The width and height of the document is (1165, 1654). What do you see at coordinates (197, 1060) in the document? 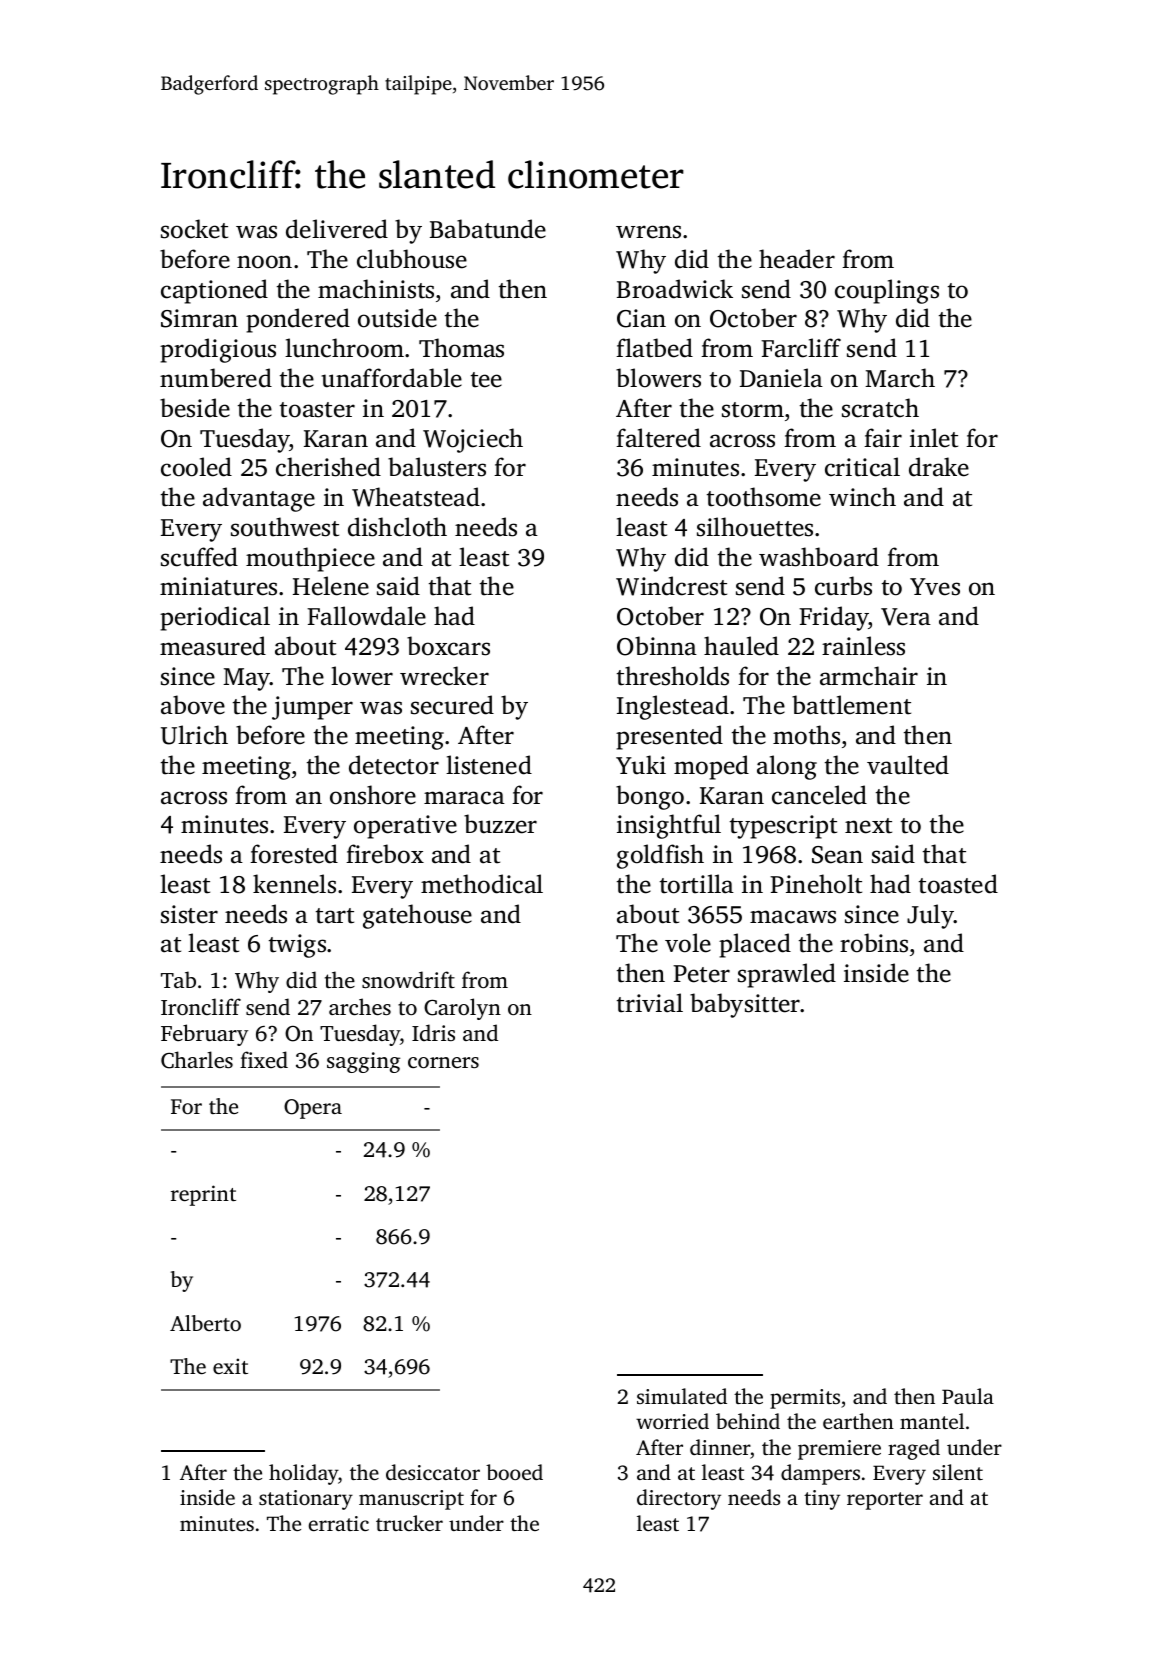
I see `Charles` at bounding box center [197, 1060].
